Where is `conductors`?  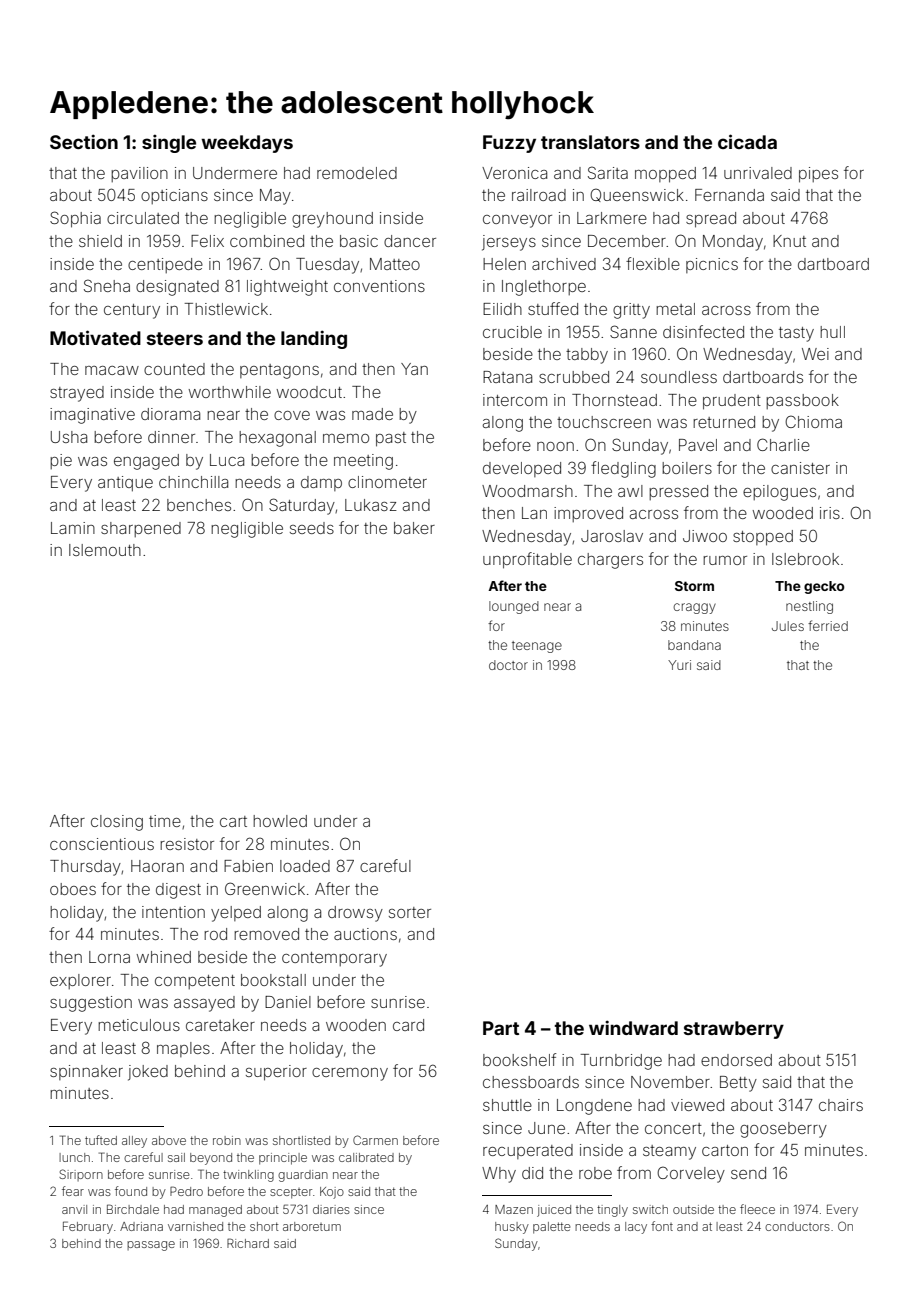
conductors is located at coordinates (797, 1226).
